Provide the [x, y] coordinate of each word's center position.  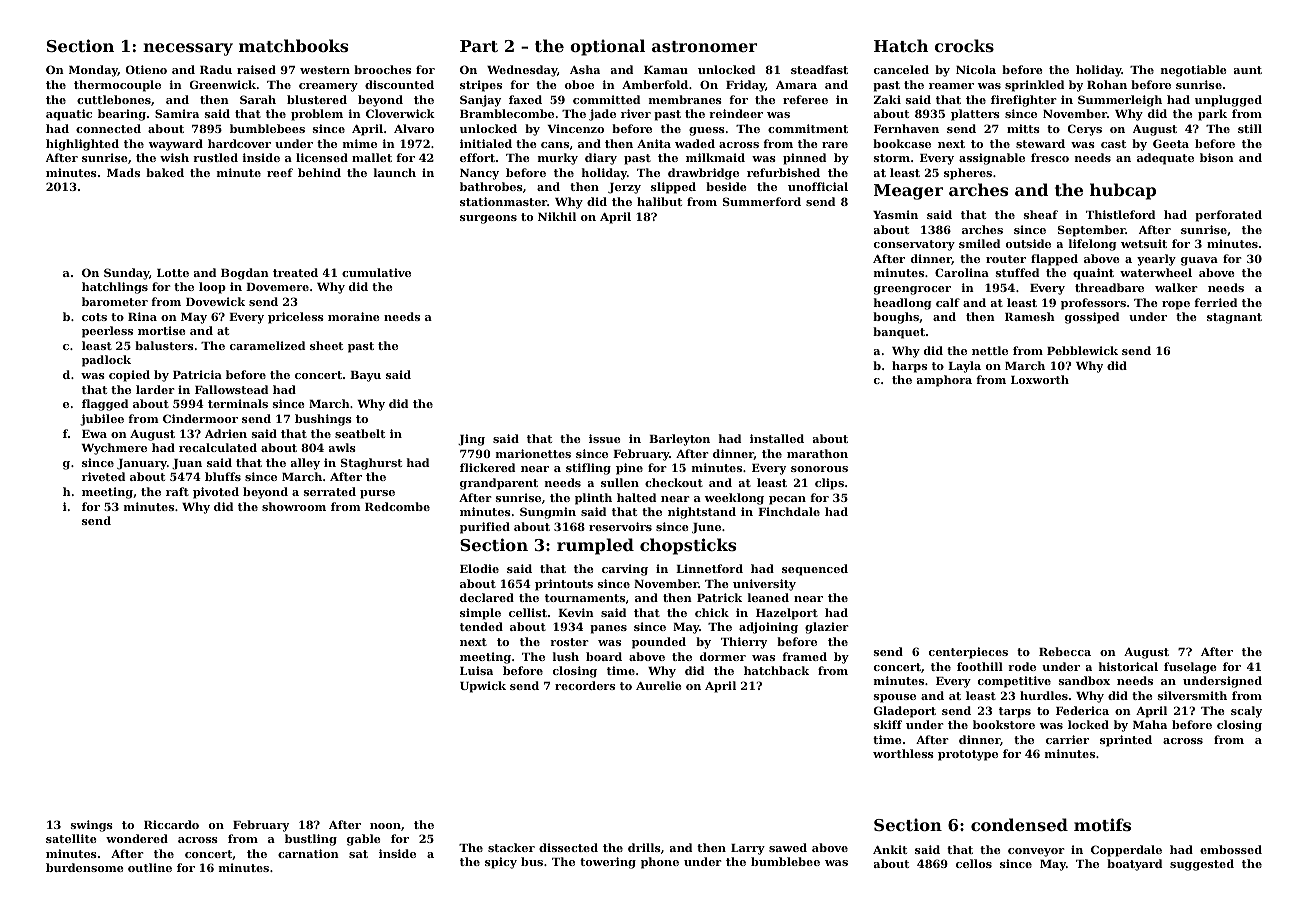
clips [829, 484]
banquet [899, 333]
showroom [294, 506]
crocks [964, 45]
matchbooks [293, 45]
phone [660, 863]
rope [1176, 305]
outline [150, 867]
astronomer [704, 46]
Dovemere [277, 287]
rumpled [595, 546]
